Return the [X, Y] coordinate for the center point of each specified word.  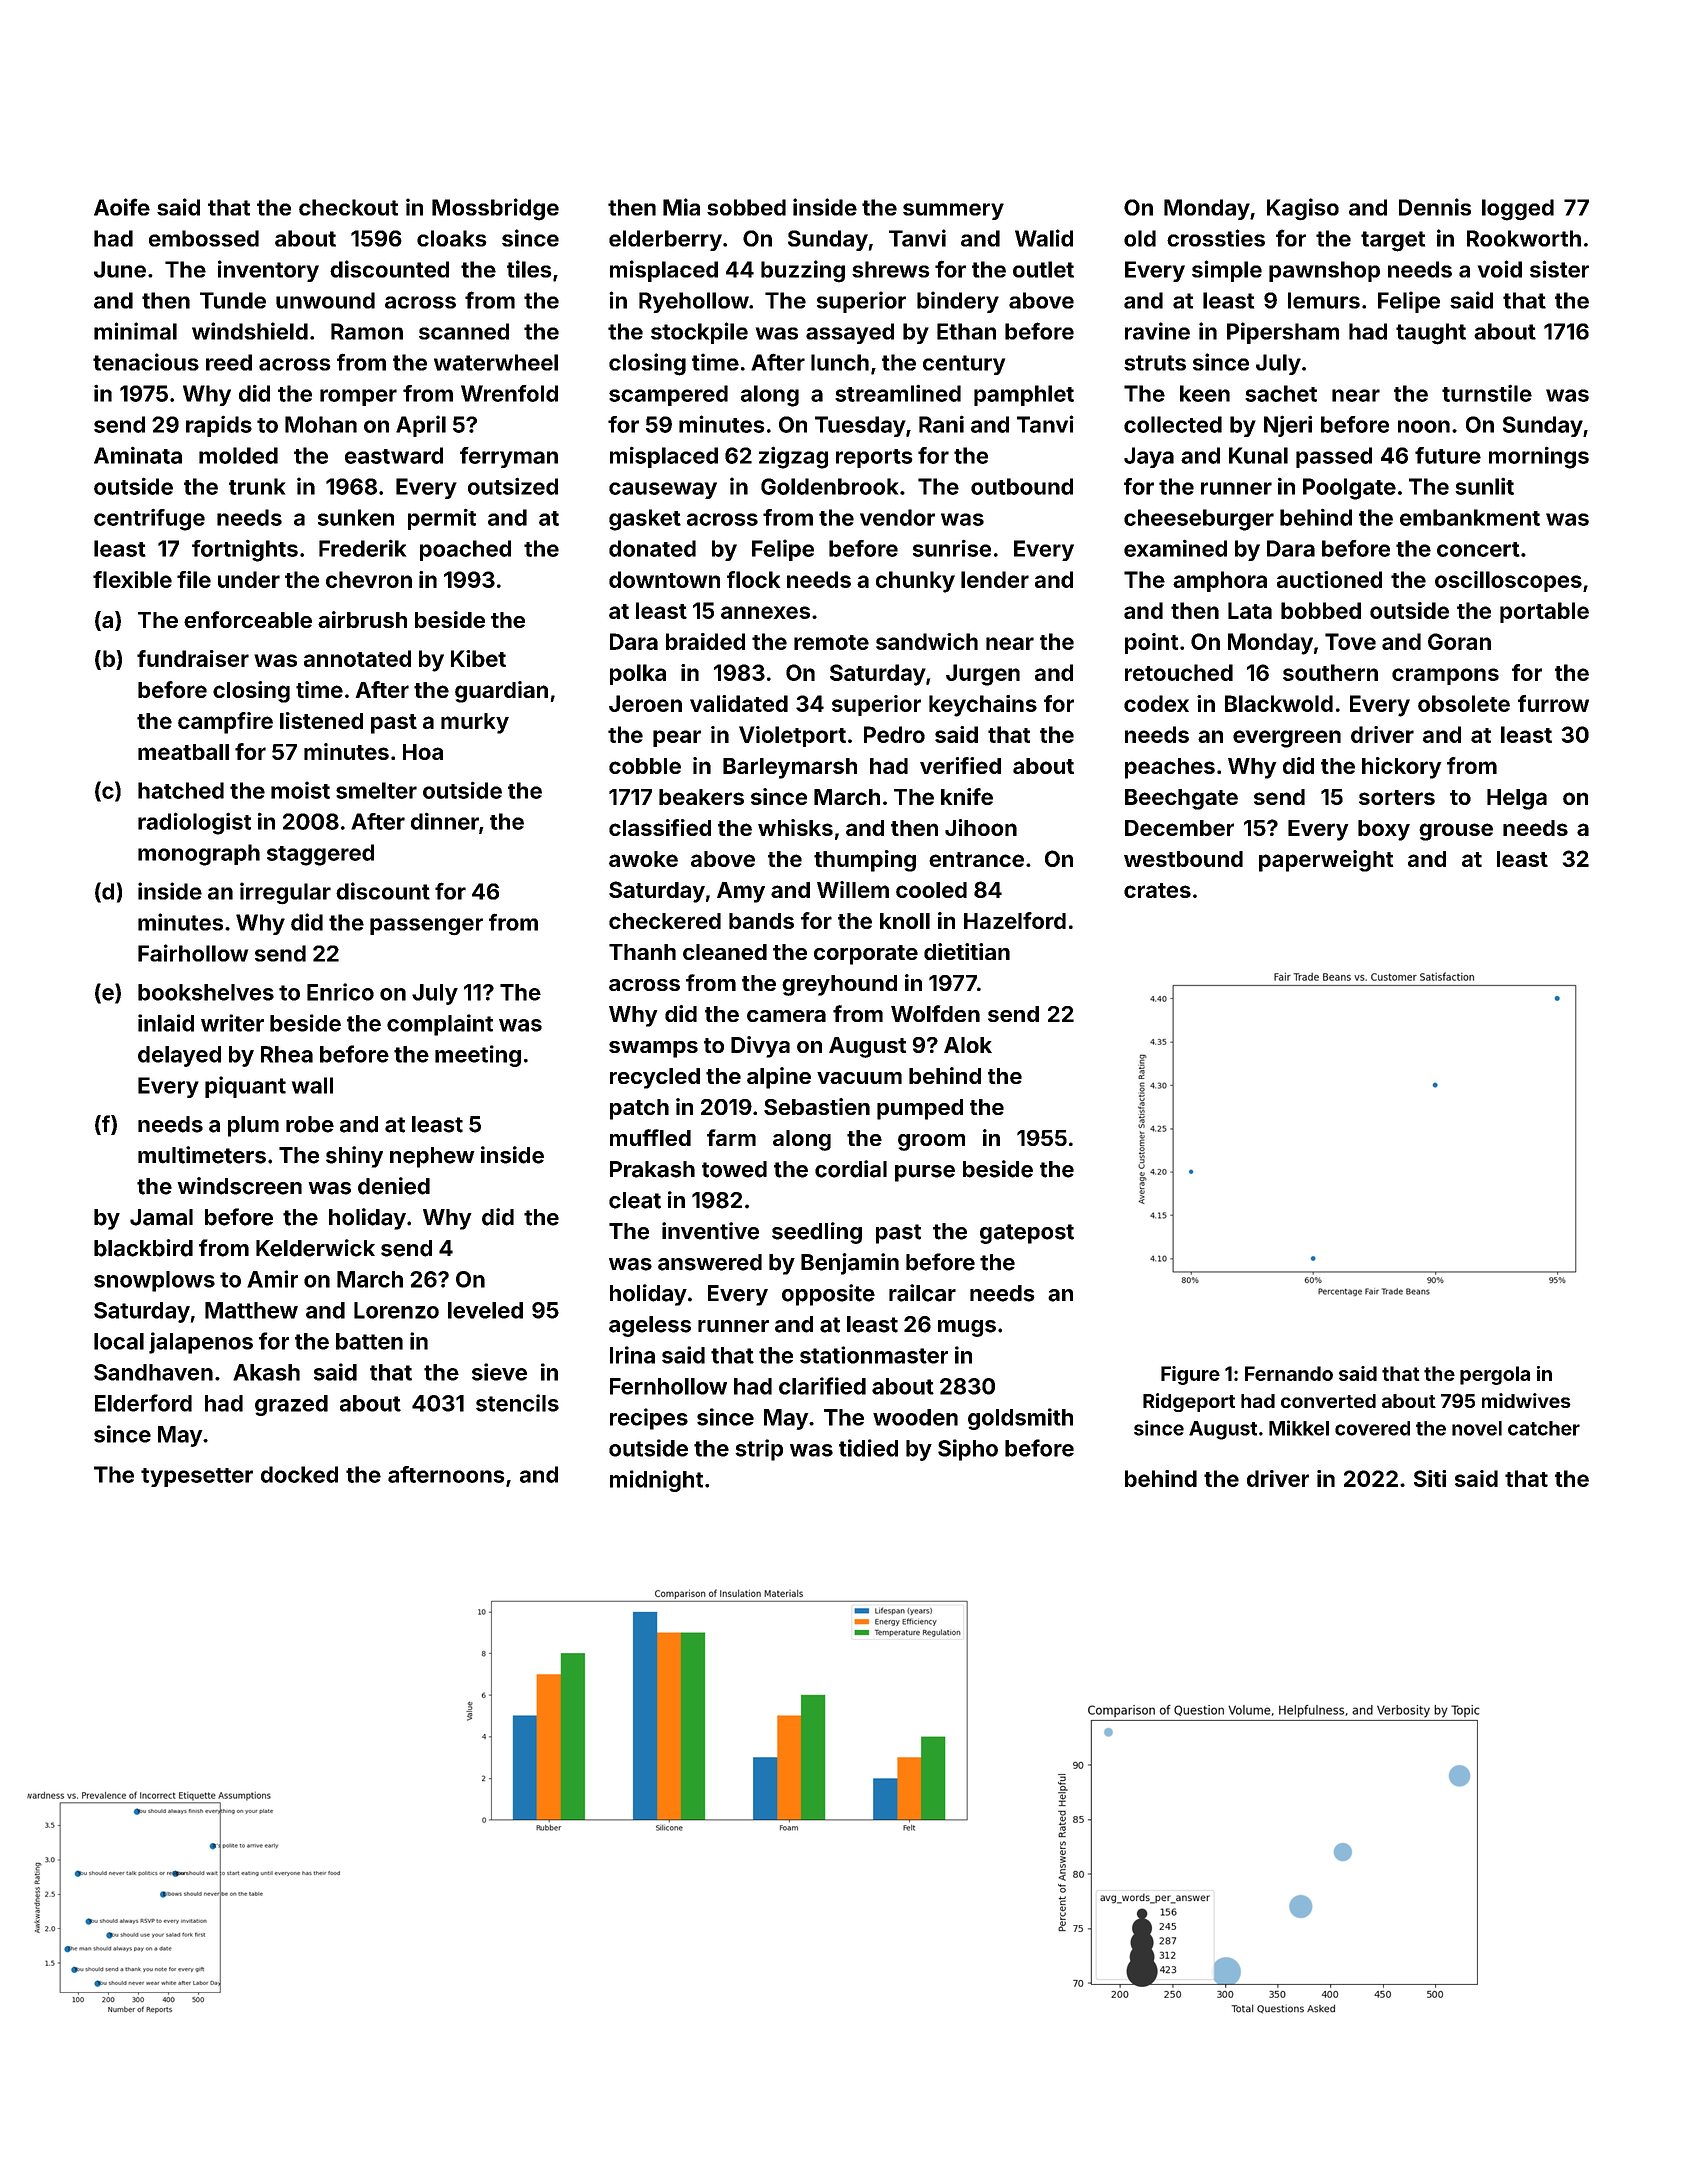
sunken [356, 517]
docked [299, 1474]
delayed [179, 1056]
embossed [204, 238]
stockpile [699, 333]
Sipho [968, 1450]
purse [925, 1173]
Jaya [1149, 457]
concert [1478, 549]
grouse [1456, 832]
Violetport [792, 736]
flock [753, 579]
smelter [376, 790]
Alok [968, 1045]
